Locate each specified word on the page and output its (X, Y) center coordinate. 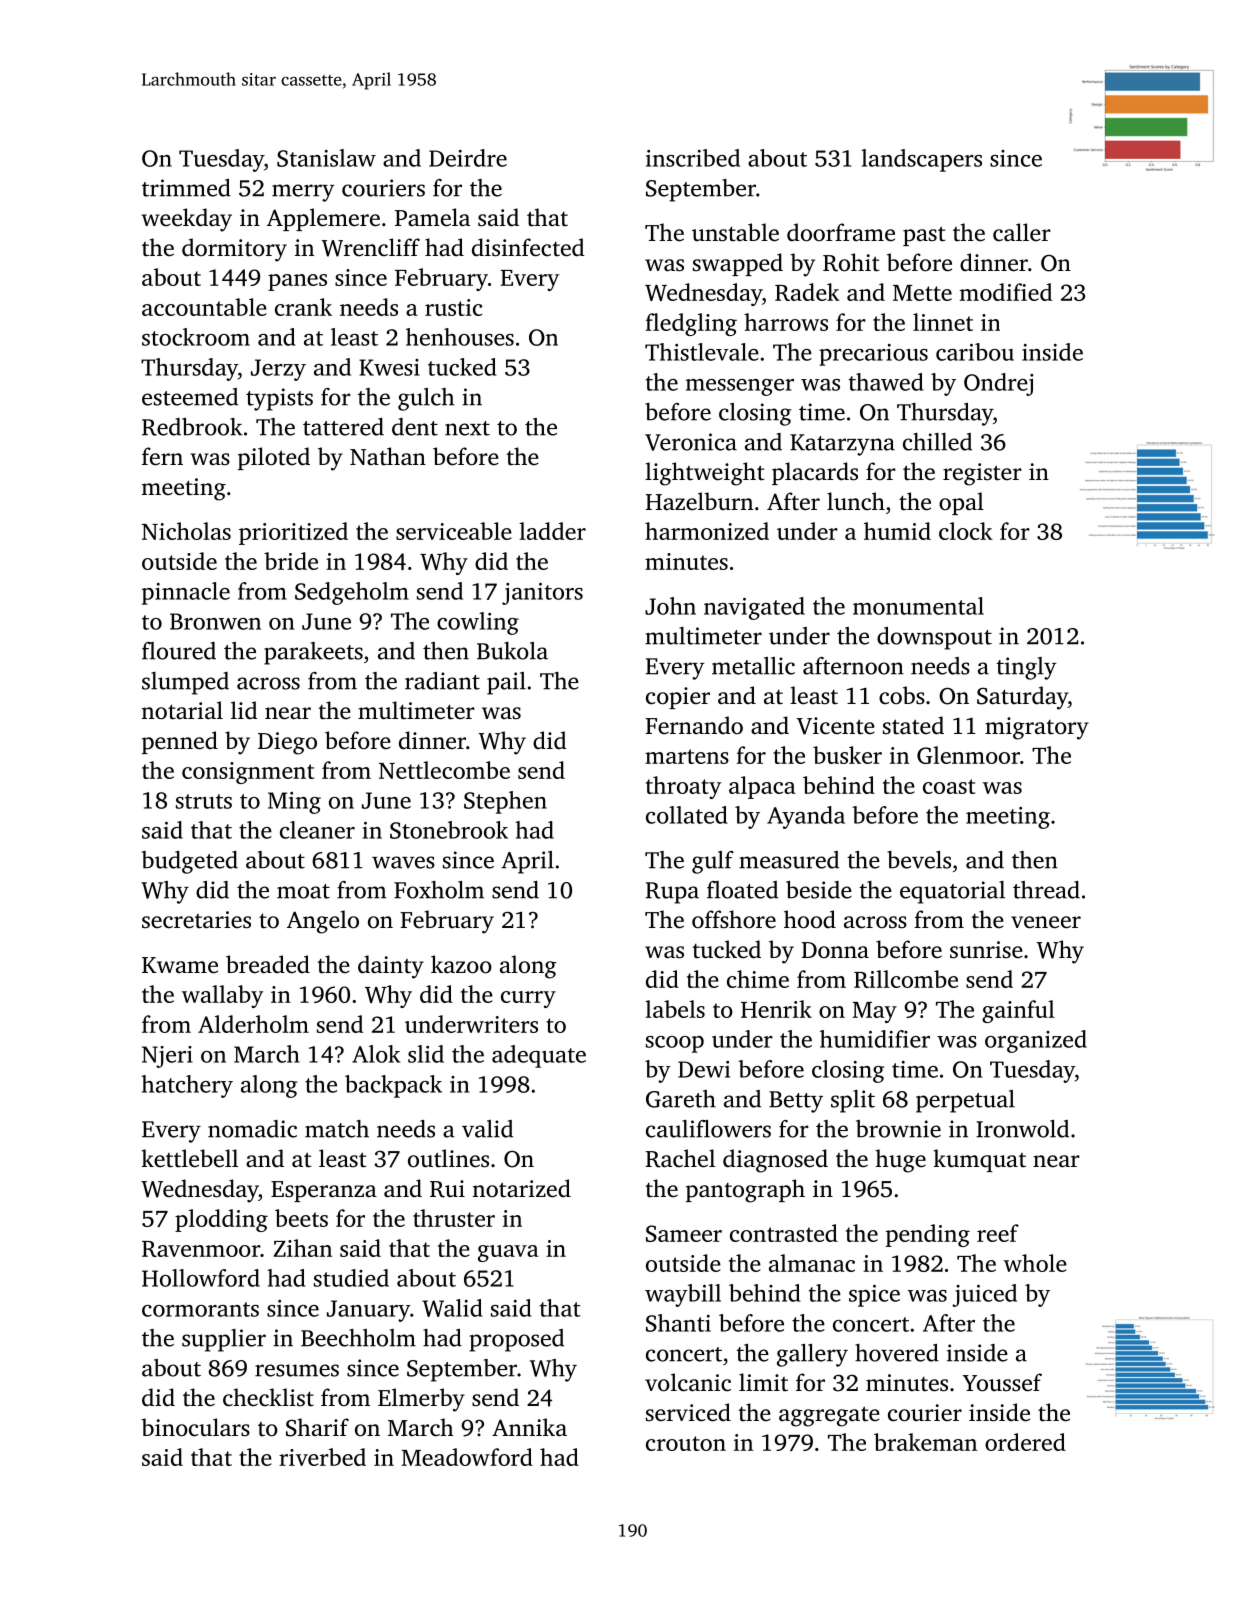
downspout (934, 638)
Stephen (505, 802)
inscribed (693, 158)
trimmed (186, 188)
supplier (224, 1340)
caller (1022, 232)
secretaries (196, 920)
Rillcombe (906, 979)
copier (678, 698)
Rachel (680, 1158)
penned (180, 742)
